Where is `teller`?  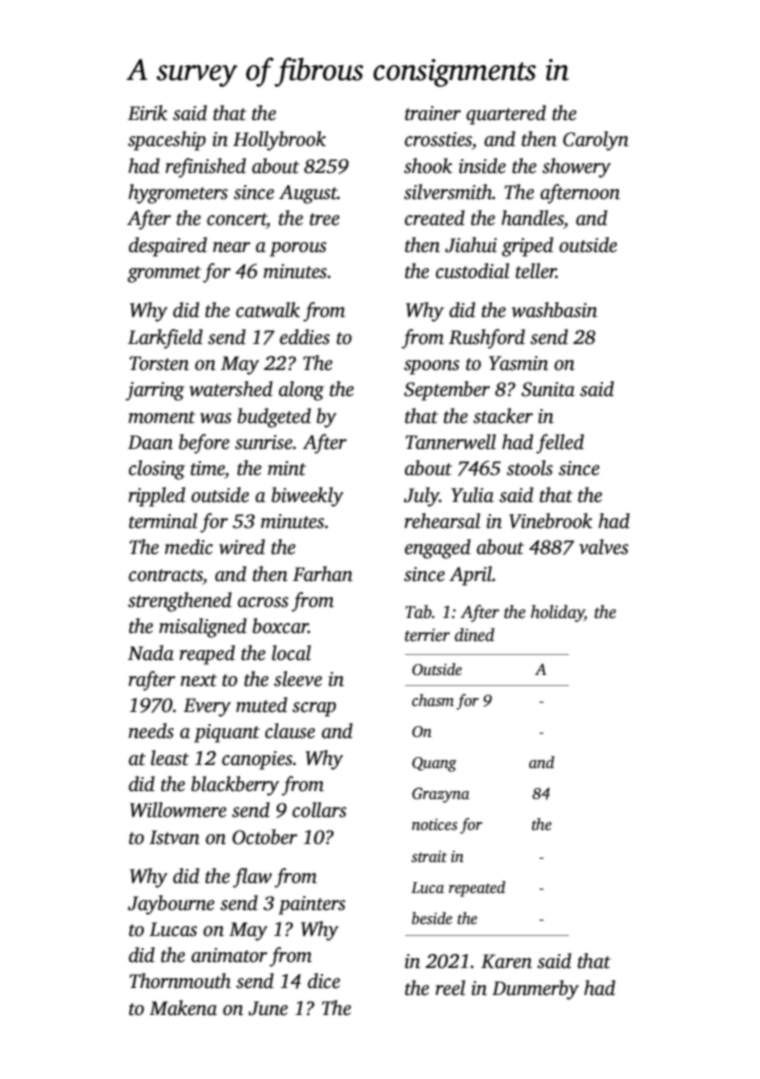 teller is located at coordinates (536, 271).
